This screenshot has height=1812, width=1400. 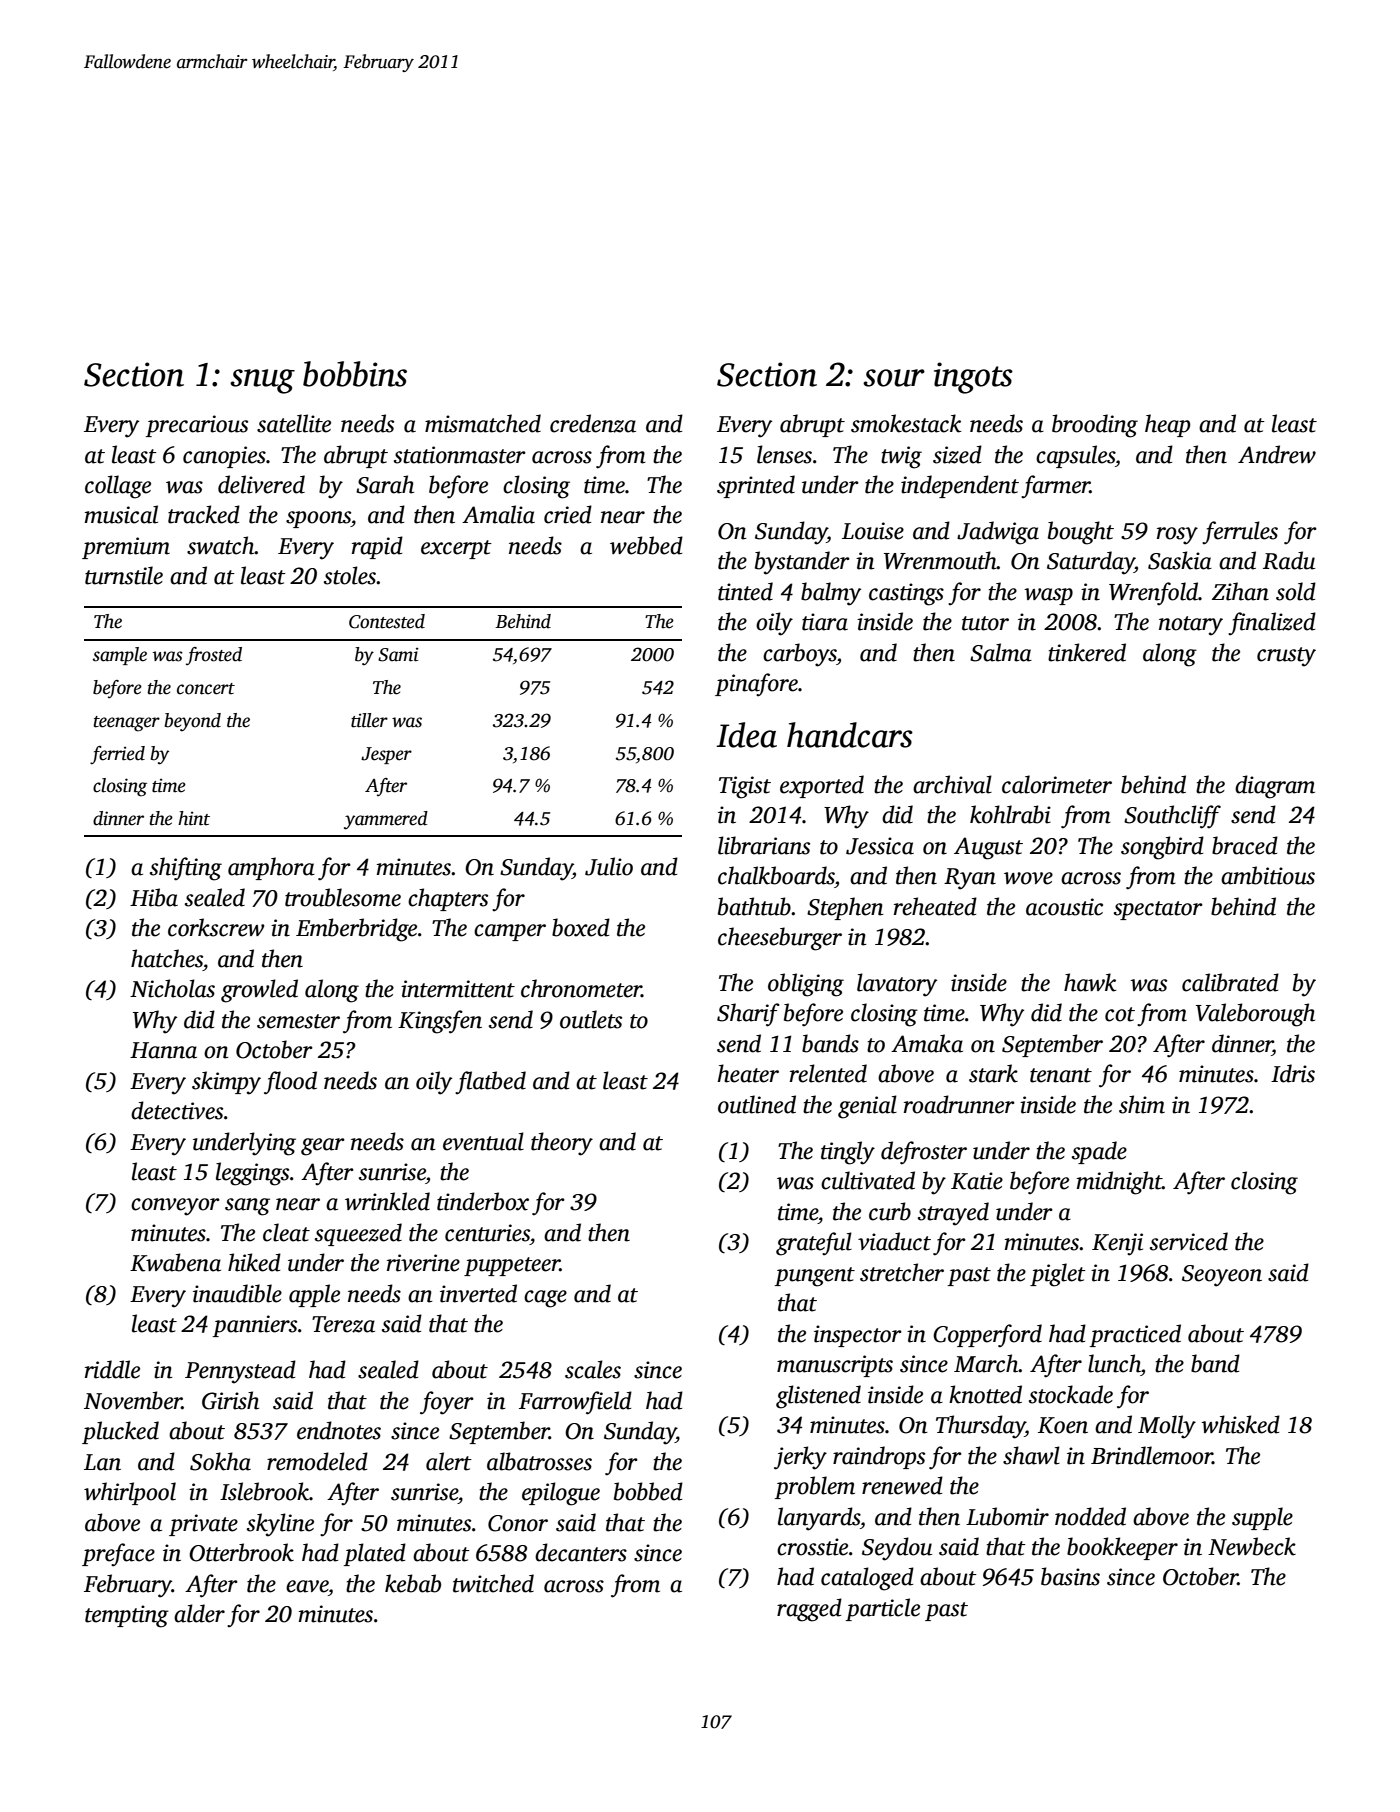 What do you see at coordinates (375, 1554) in the screenshot?
I see `plated` at bounding box center [375, 1554].
